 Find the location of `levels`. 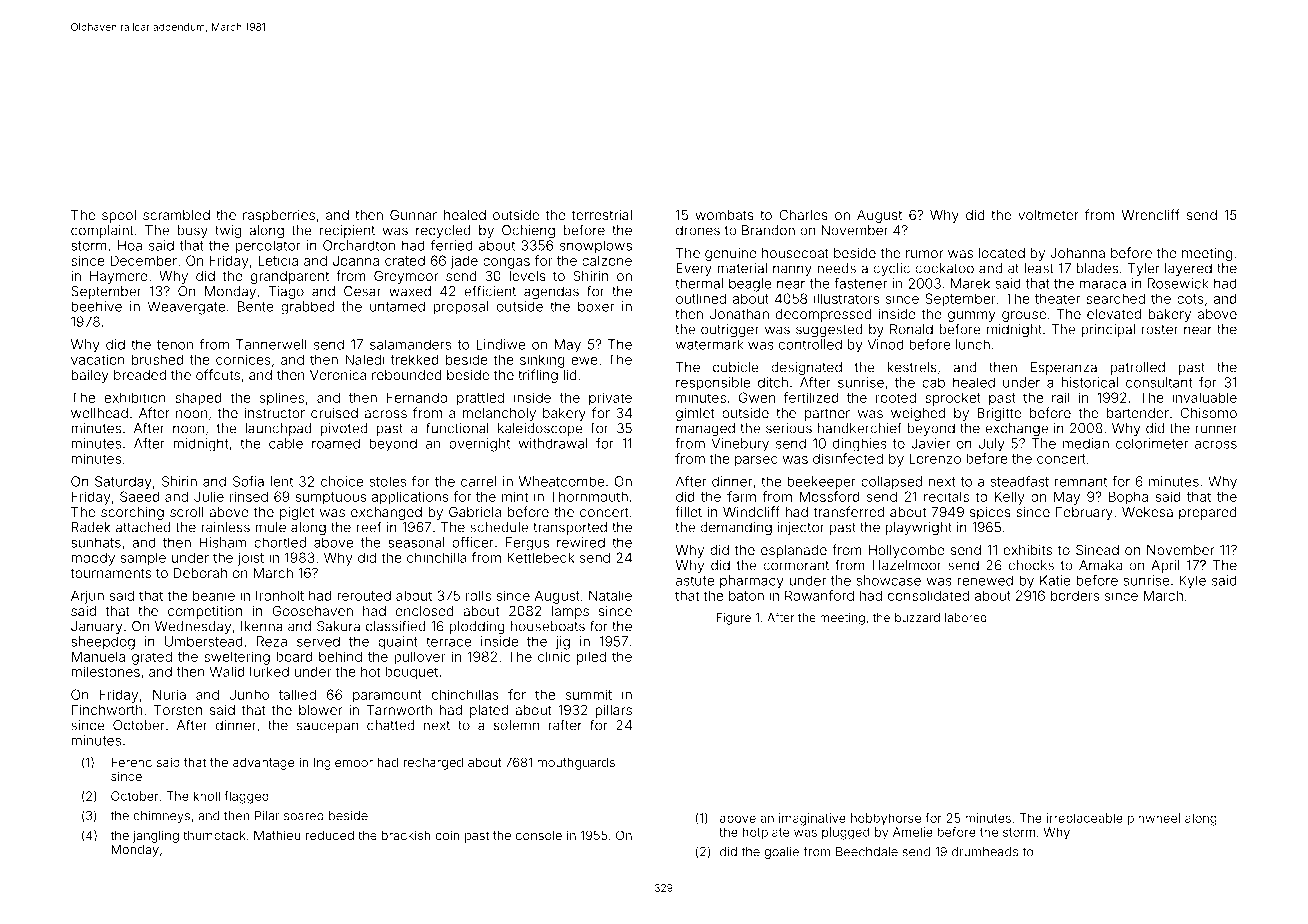

levels is located at coordinates (527, 276).
